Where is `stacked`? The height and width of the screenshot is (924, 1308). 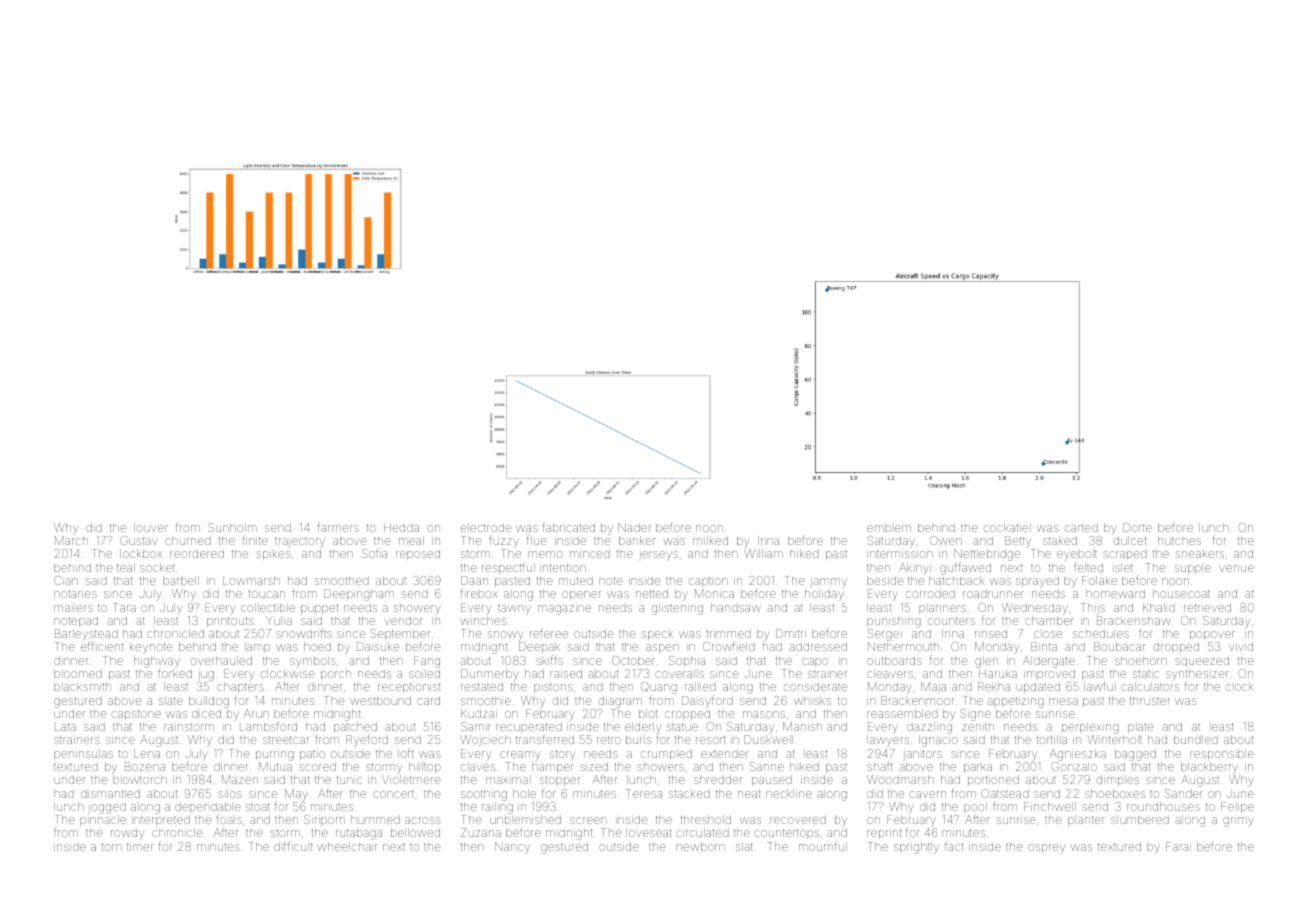 stacked is located at coordinates (689, 793).
